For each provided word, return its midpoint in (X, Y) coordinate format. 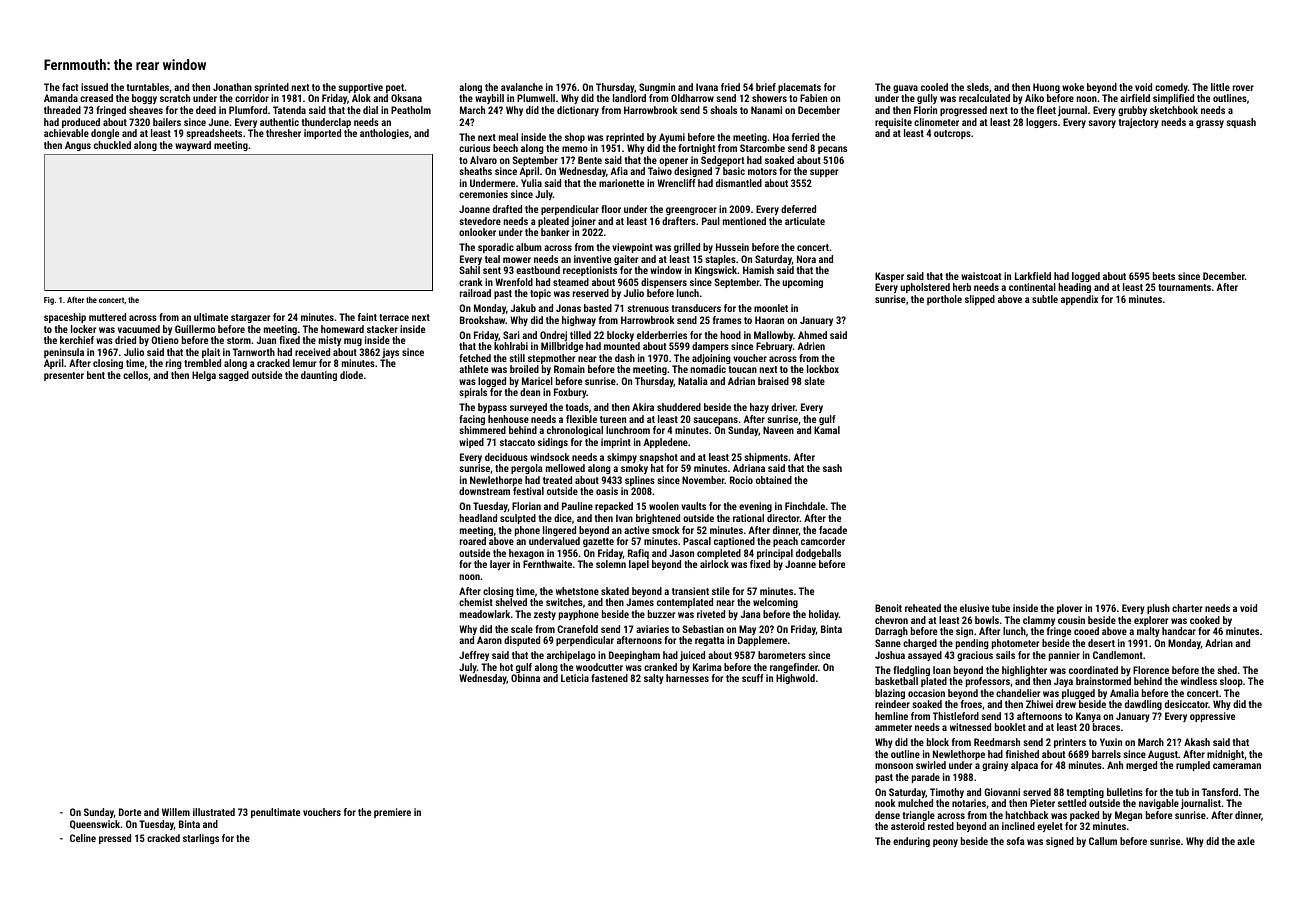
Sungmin (657, 88)
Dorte (130, 812)
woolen (664, 506)
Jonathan (232, 87)
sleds (978, 87)
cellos (135, 375)
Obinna (525, 678)
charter (1187, 608)
